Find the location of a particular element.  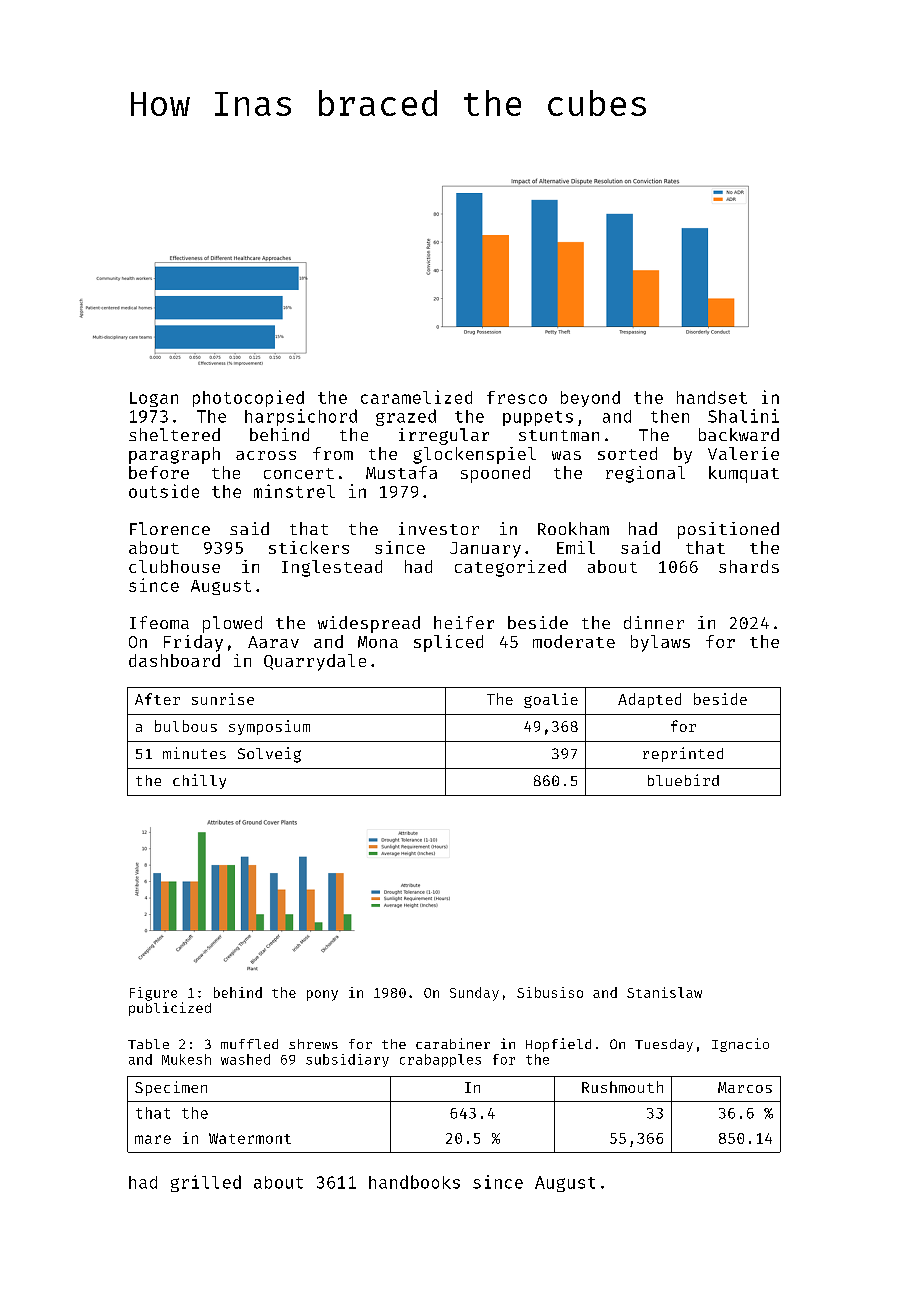

Stanislaw is located at coordinates (664, 992).
